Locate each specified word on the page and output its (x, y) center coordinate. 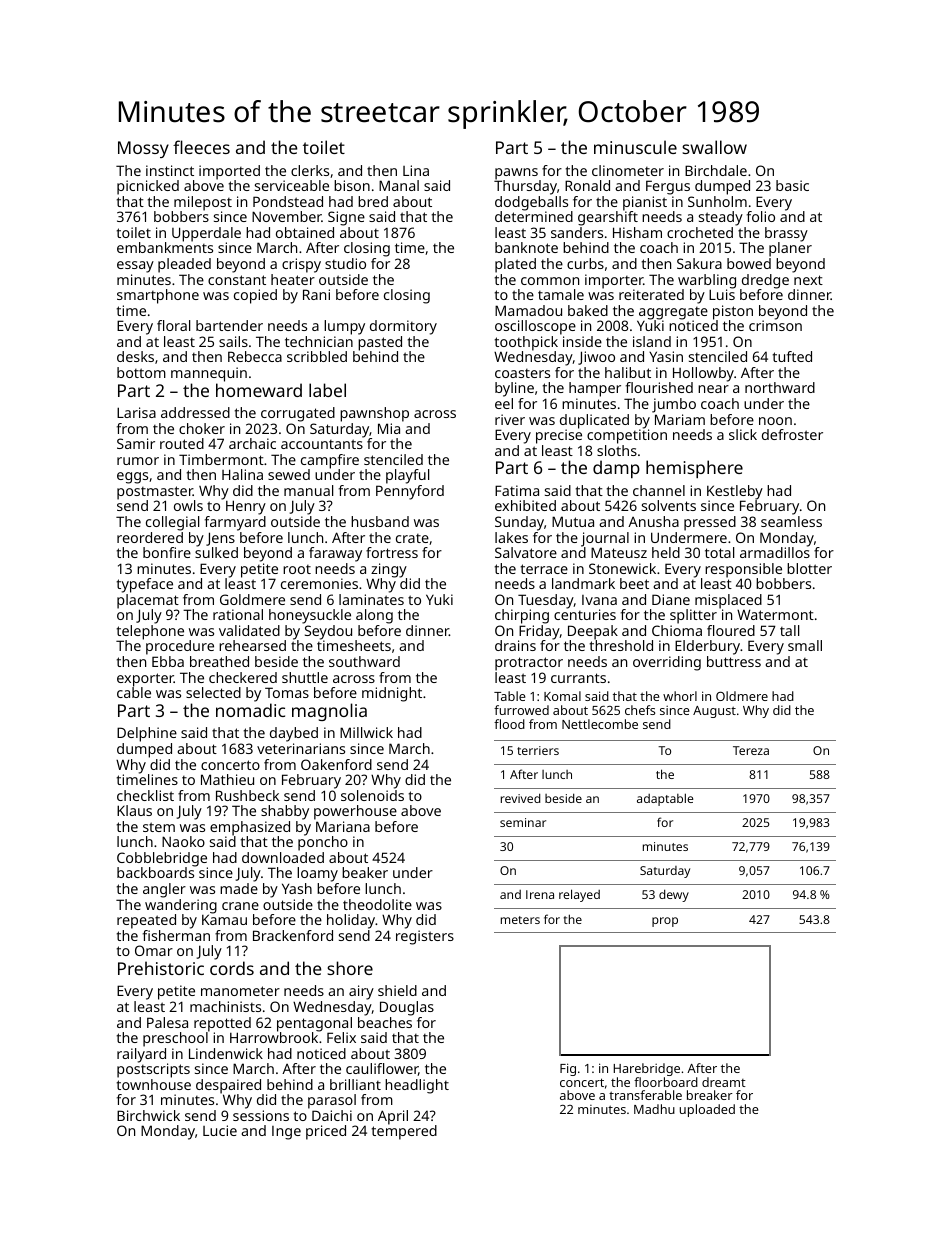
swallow (714, 147)
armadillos (775, 552)
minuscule (635, 147)
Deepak (593, 632)
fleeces (201, 147)
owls (188, 505)
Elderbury (707, 647)
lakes (511, 537)
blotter (809, 568)
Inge (286, 1133)
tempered (404, 1132)
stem (159, 827)
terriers (538, 750)
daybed (294, 734)
